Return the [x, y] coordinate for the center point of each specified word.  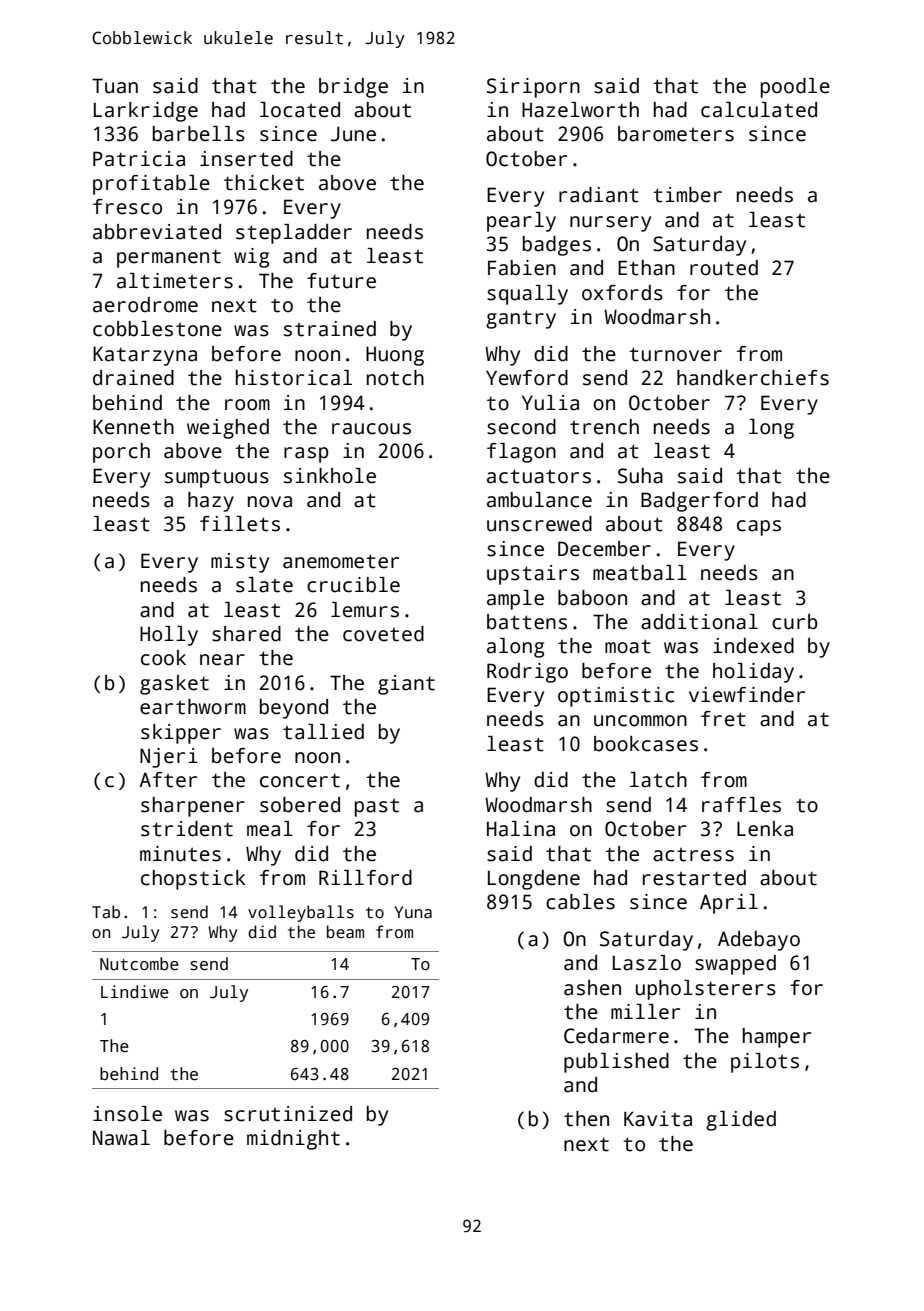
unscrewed [539, 524]
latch [658, 780]
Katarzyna [145, 356]
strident [187, 829]
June [353, 134]
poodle [795, 88]
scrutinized [288, 1114]
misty [240, 563]
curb [795, 622]
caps [759, 528]
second [521, 427]
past [377, 807]
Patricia [139, 159]
